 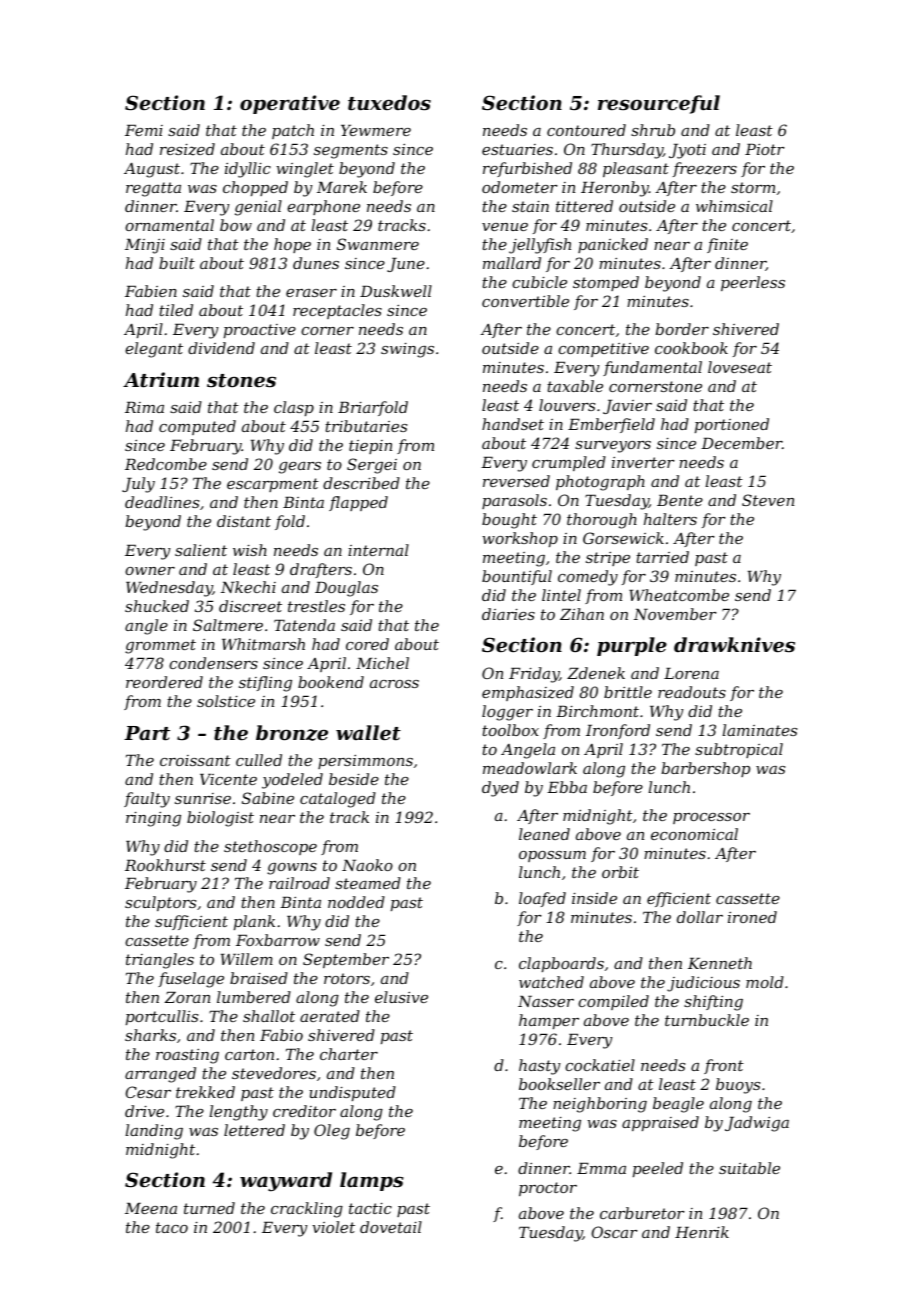 What do you see at coordinates (759, 730) in the screenshot?
I see `laminates` at bounding box center [759, 730].
